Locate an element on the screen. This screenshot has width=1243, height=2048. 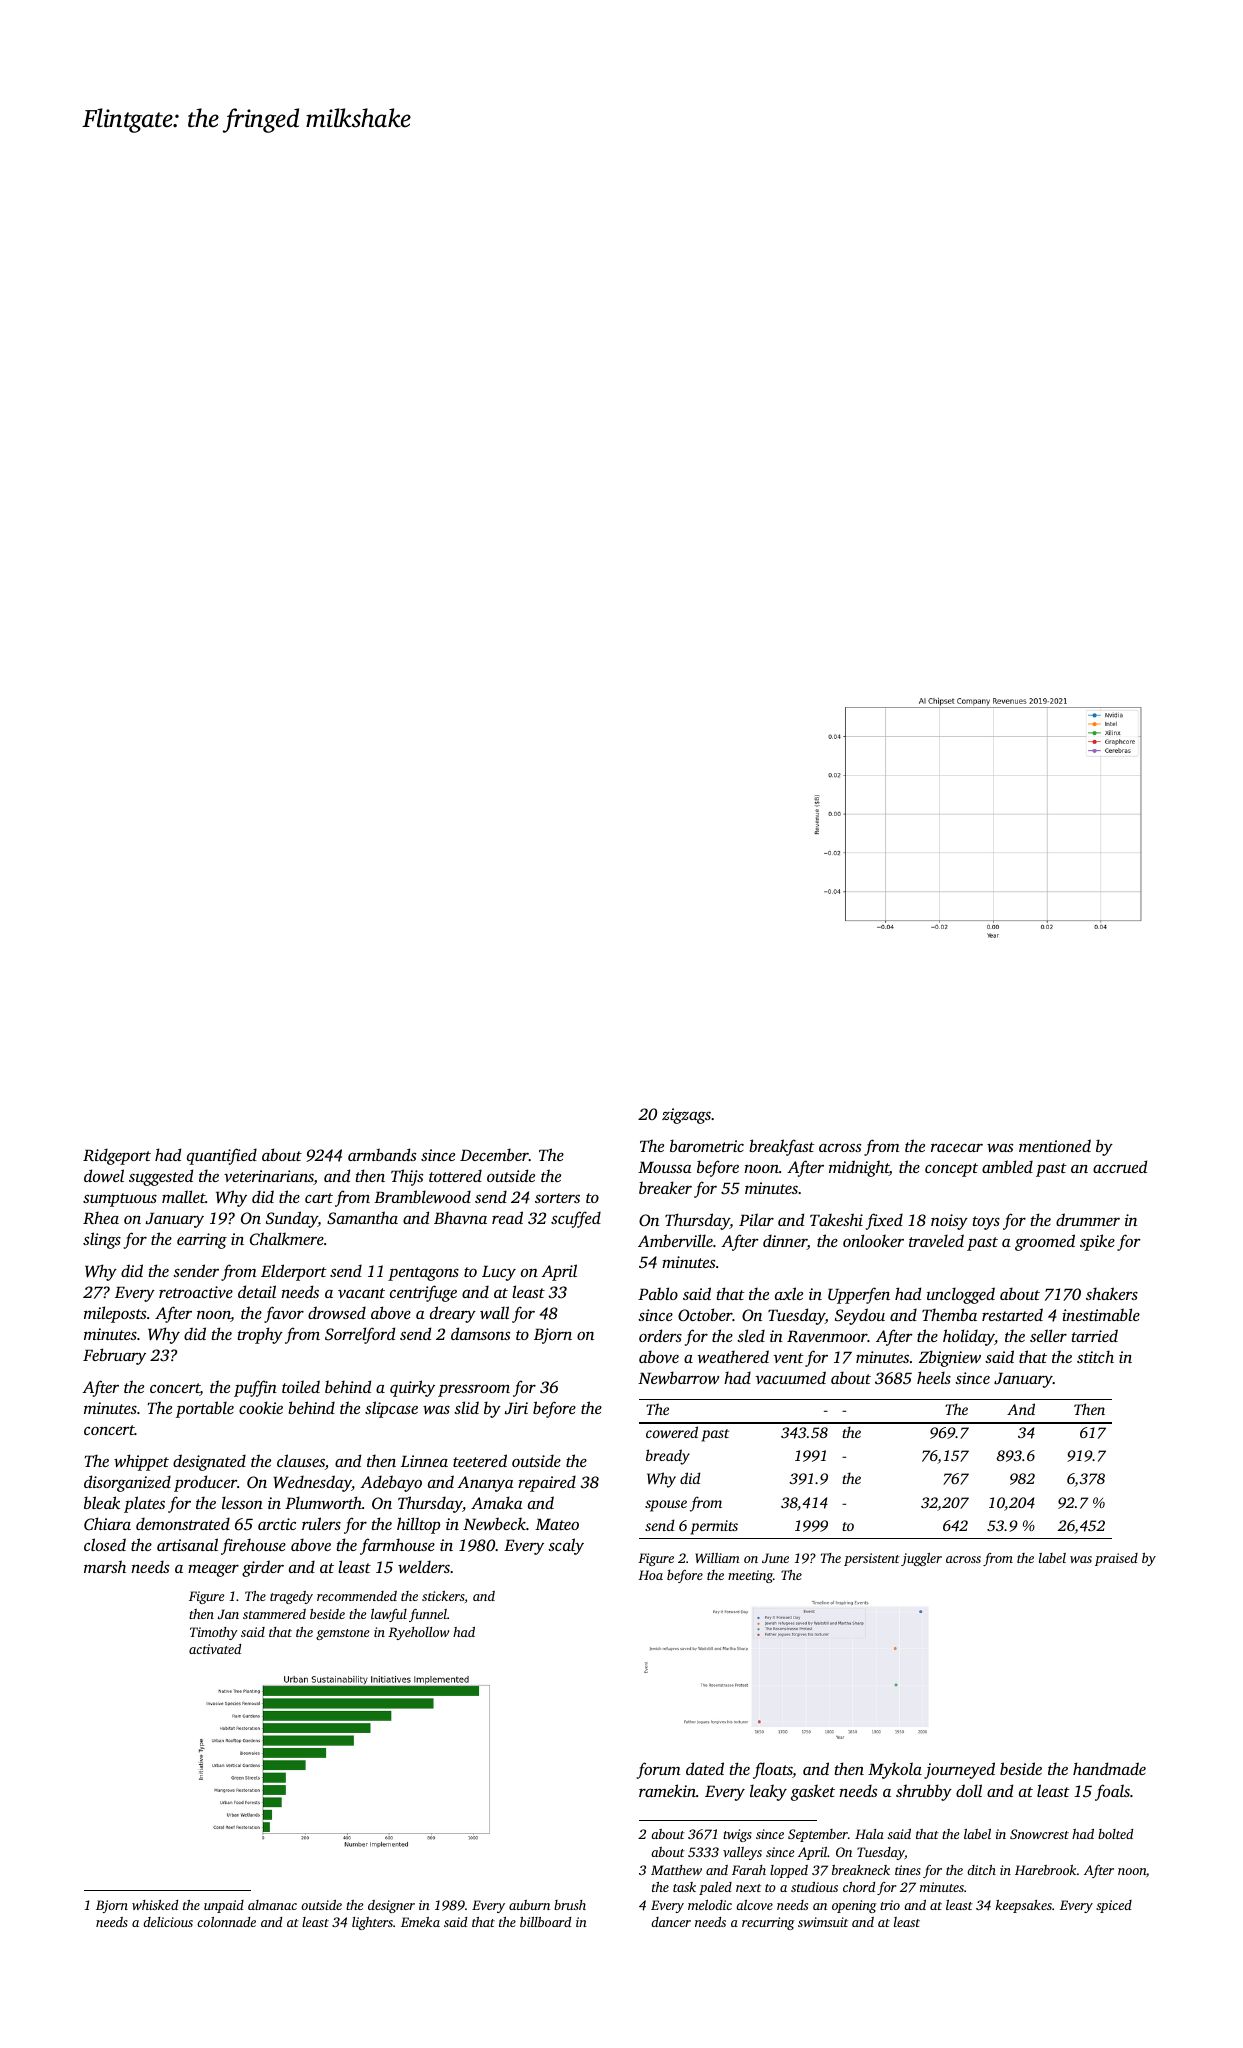
dinner is located at coordinates (785, 1242).
